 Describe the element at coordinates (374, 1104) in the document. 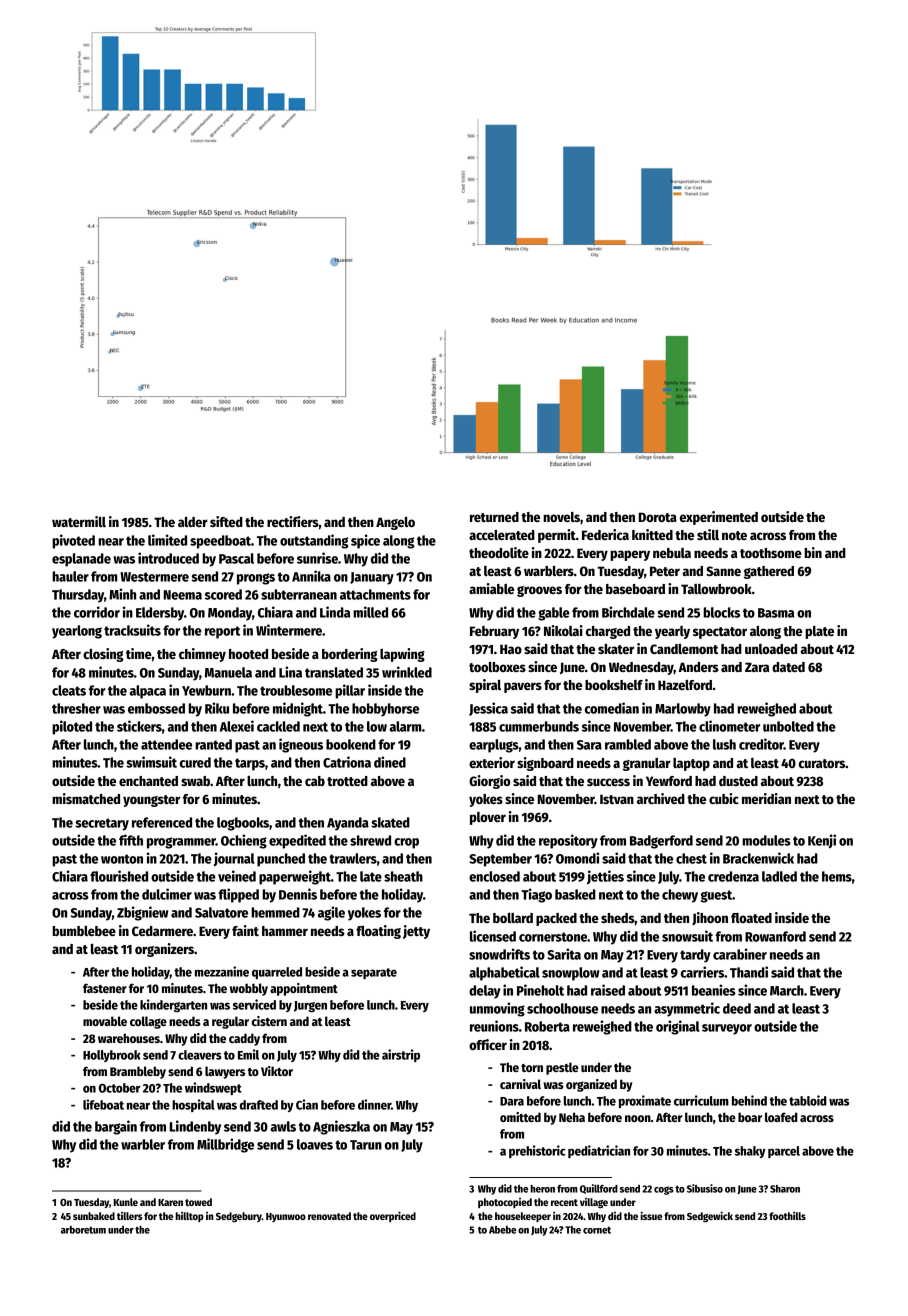

I see `dinner` at that location.
